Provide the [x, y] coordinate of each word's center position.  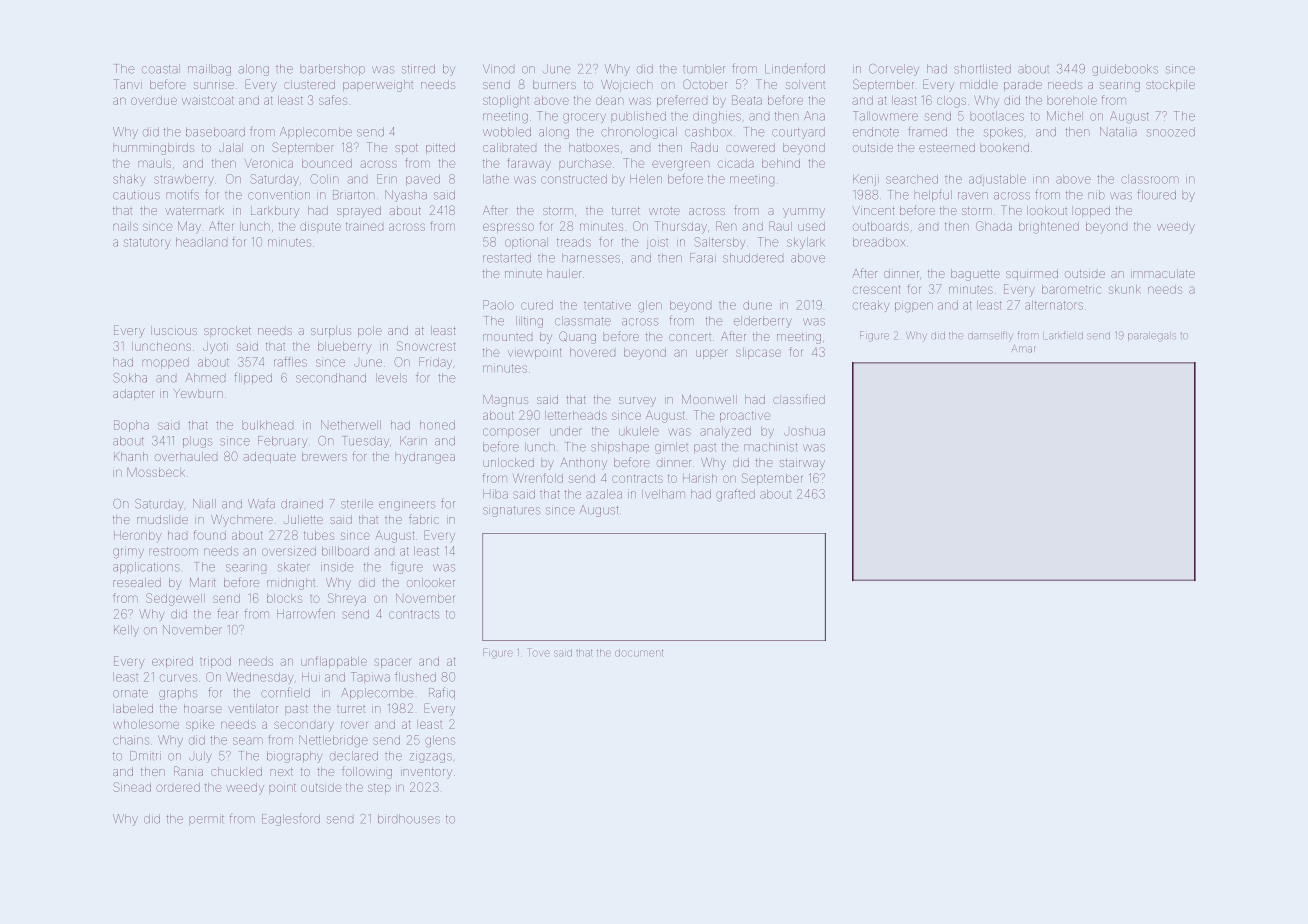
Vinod [498, 69]
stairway [802, 464]
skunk [1125, 289]
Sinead [132, 787]
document [639, 653]
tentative [607, 305]
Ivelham [663, 494]
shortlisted [982, 69]
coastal [161, 69]
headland [201, 242]
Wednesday [259, 678]
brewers [324, 456]
